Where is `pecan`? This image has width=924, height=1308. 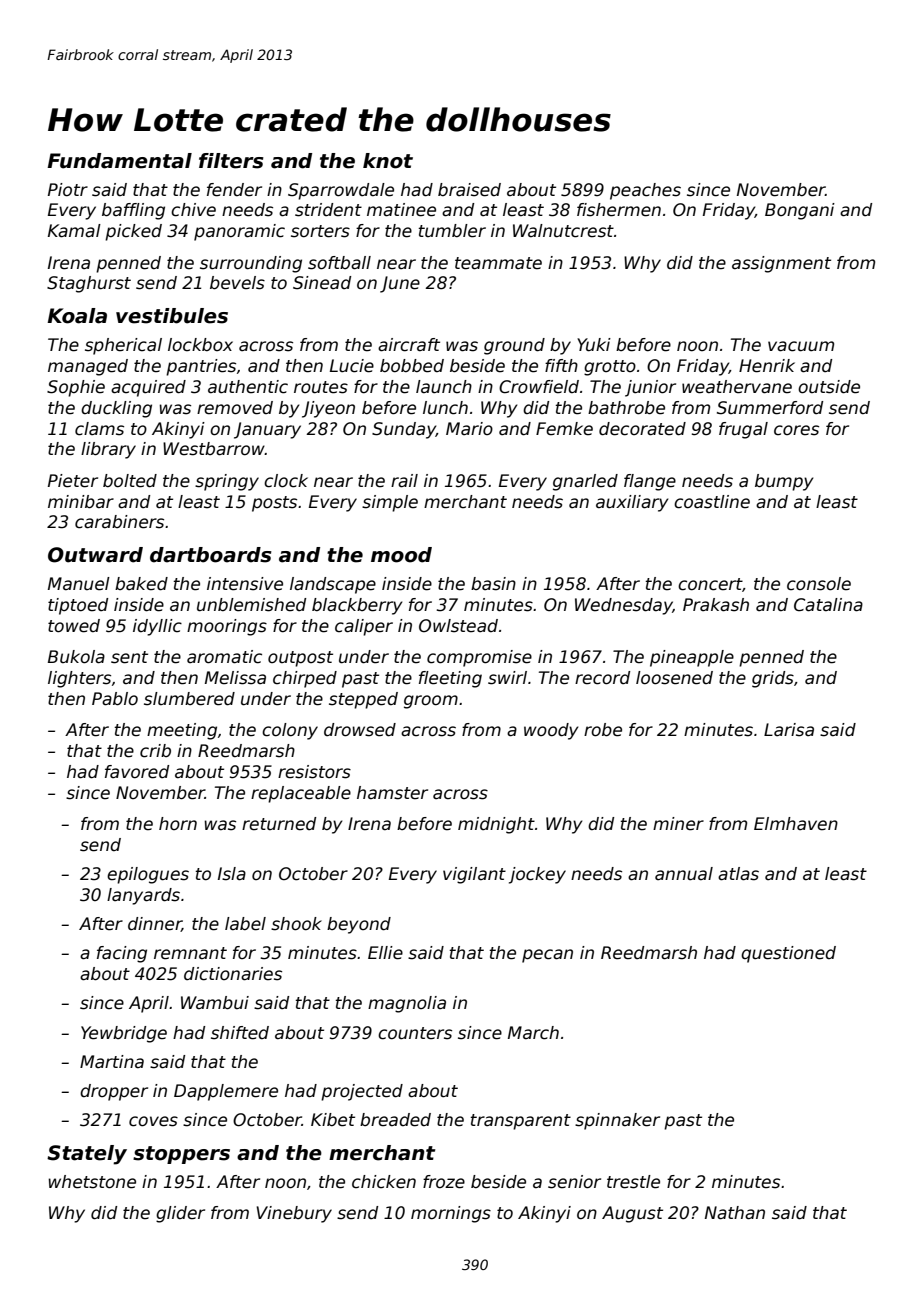
pecan is located at coordinates (547, 956).
